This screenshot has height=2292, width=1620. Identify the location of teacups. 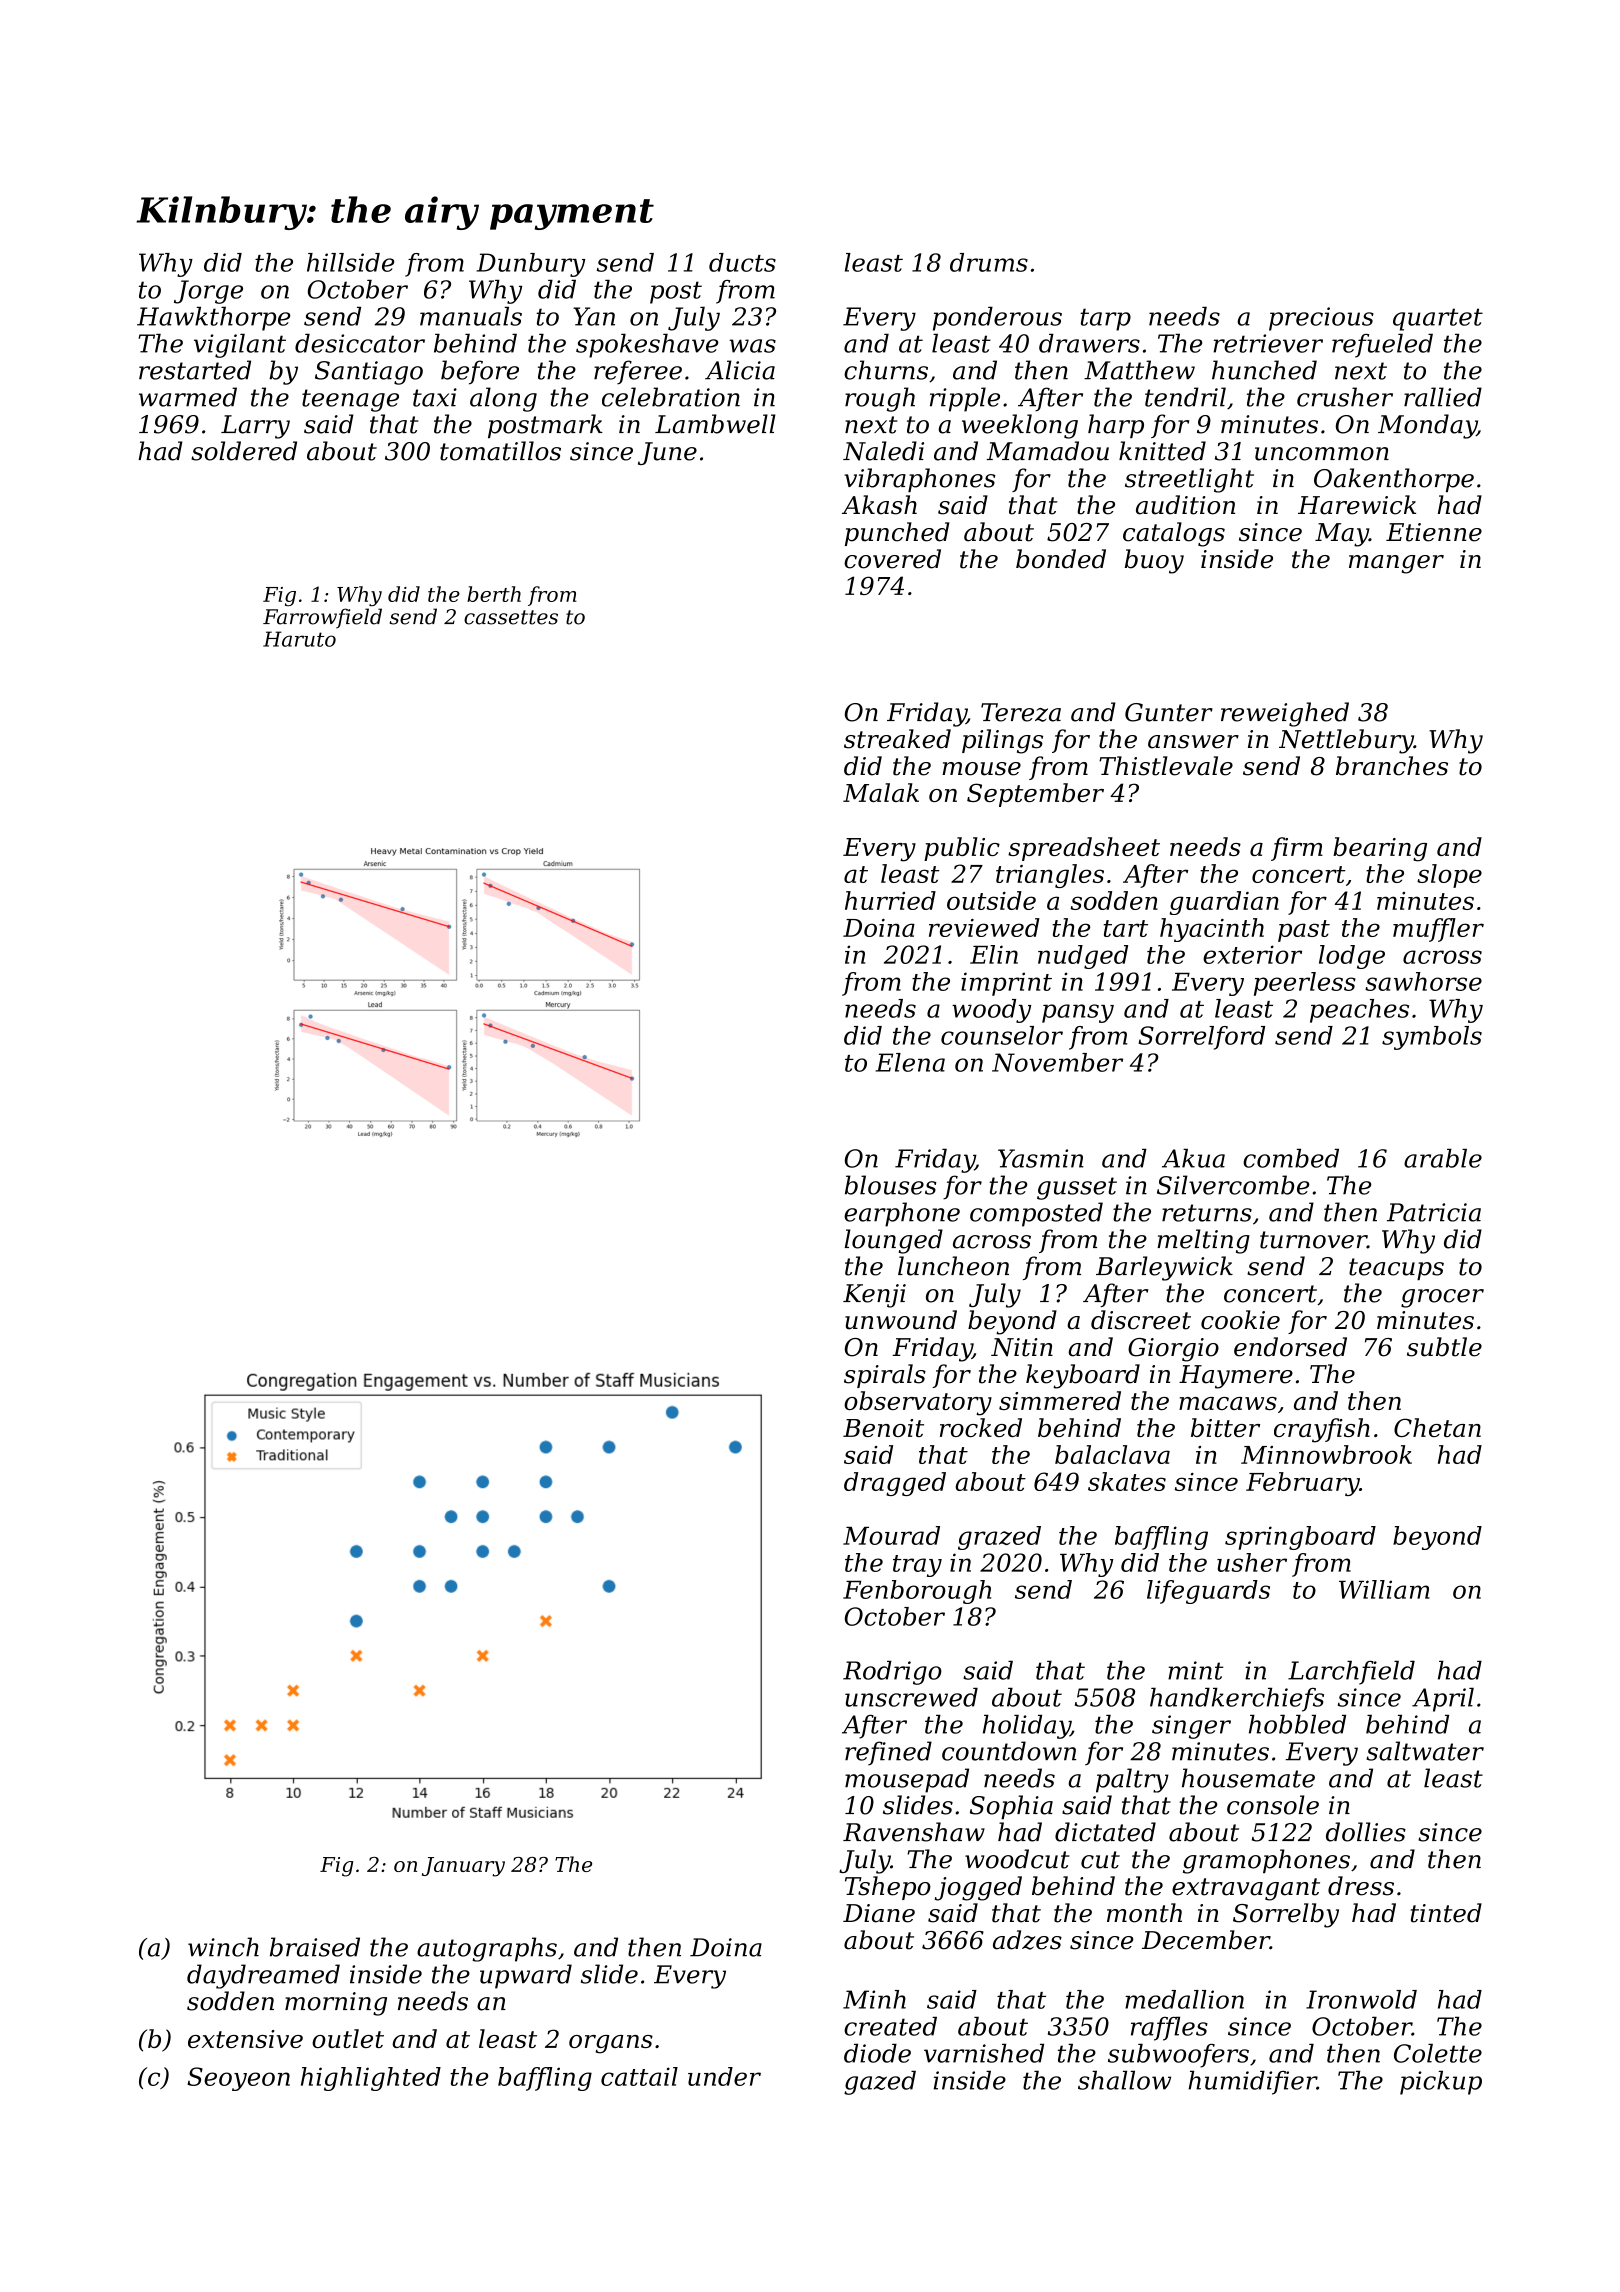
(1396, 1269).
